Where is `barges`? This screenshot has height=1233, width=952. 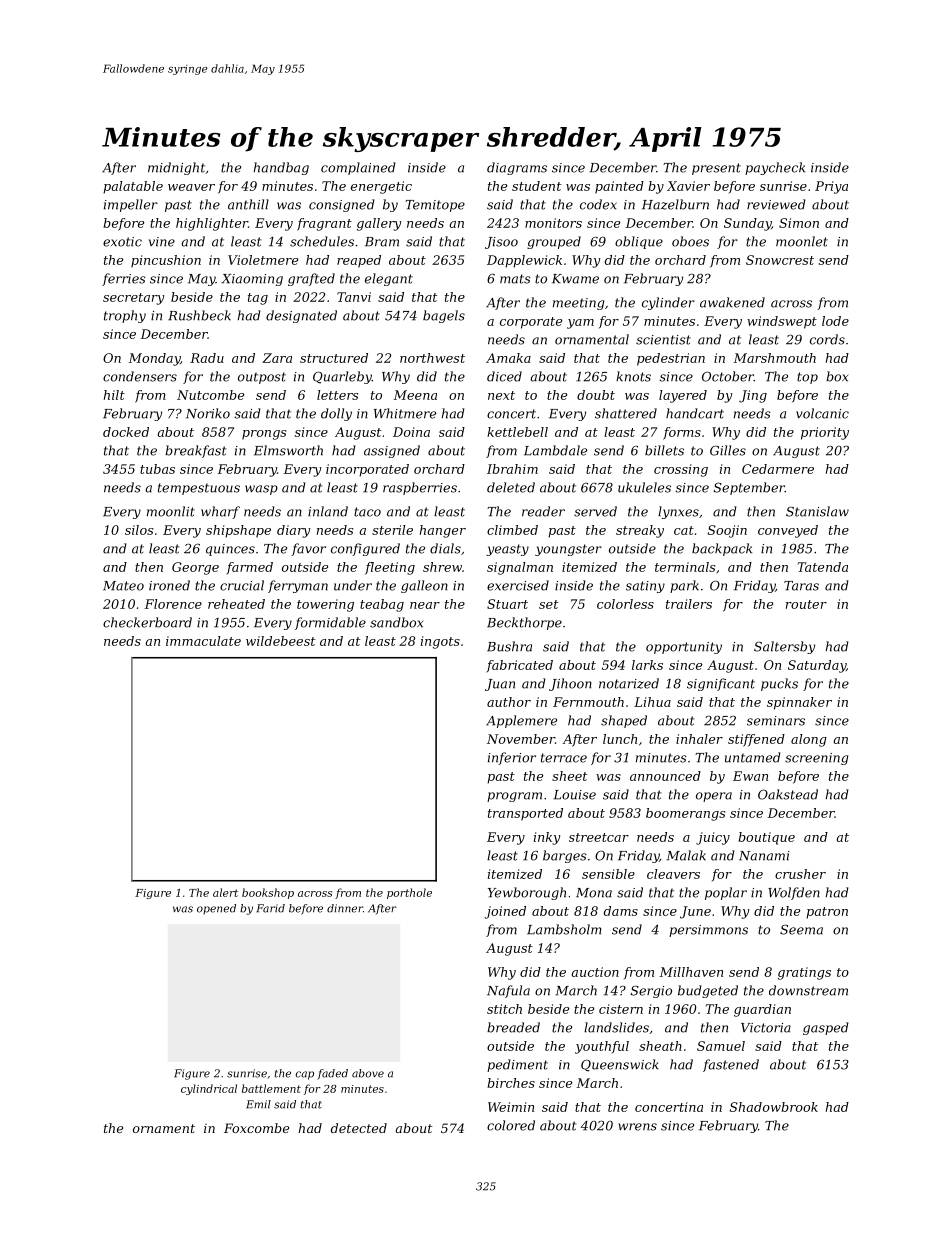 barges is located at coordinates (565, 856).
